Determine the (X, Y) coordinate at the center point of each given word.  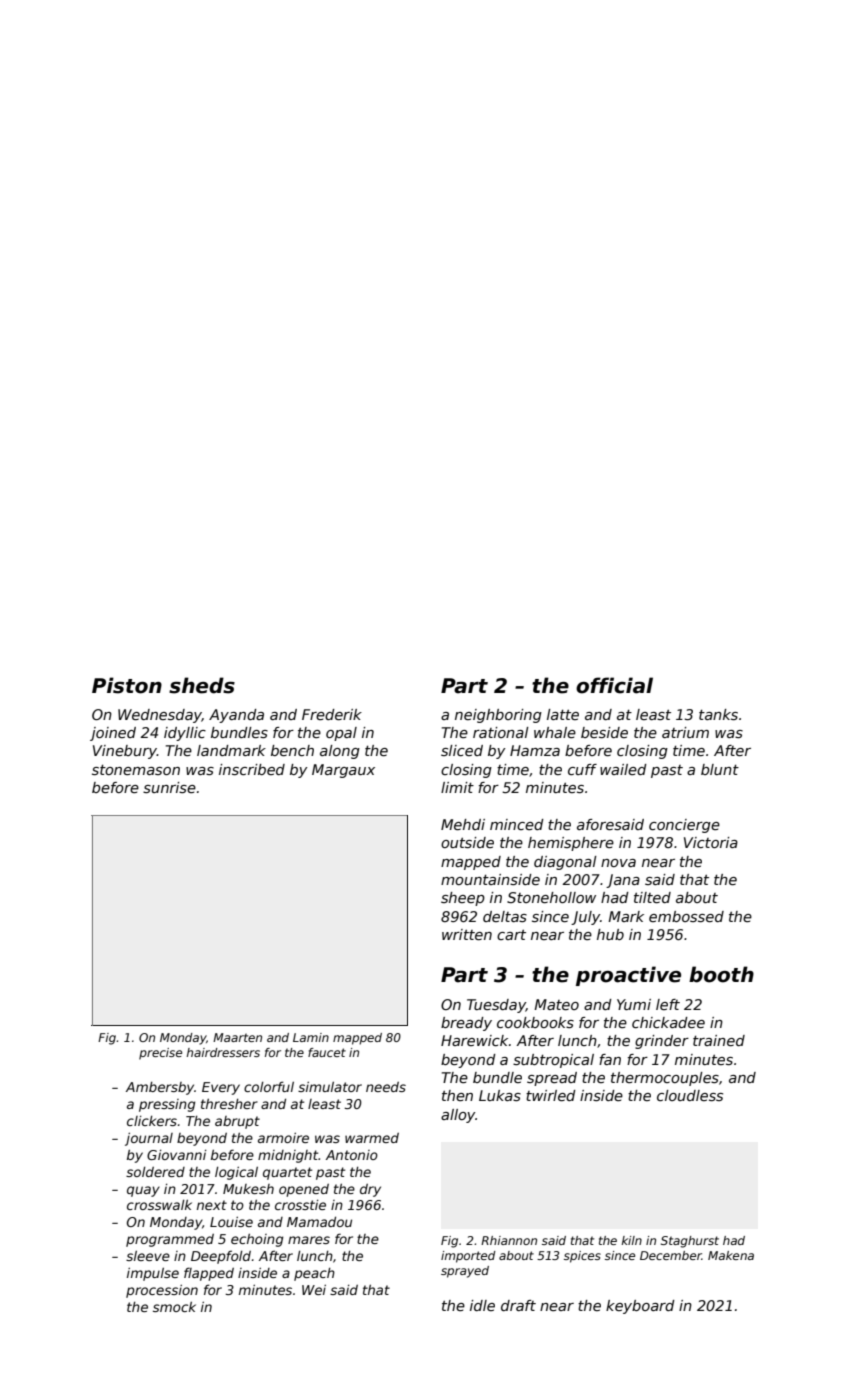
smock (174, 1307)
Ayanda (236, 716)
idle (482, 1305)
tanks (718, 714)
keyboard (640, 1307)
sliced (462, 750)
